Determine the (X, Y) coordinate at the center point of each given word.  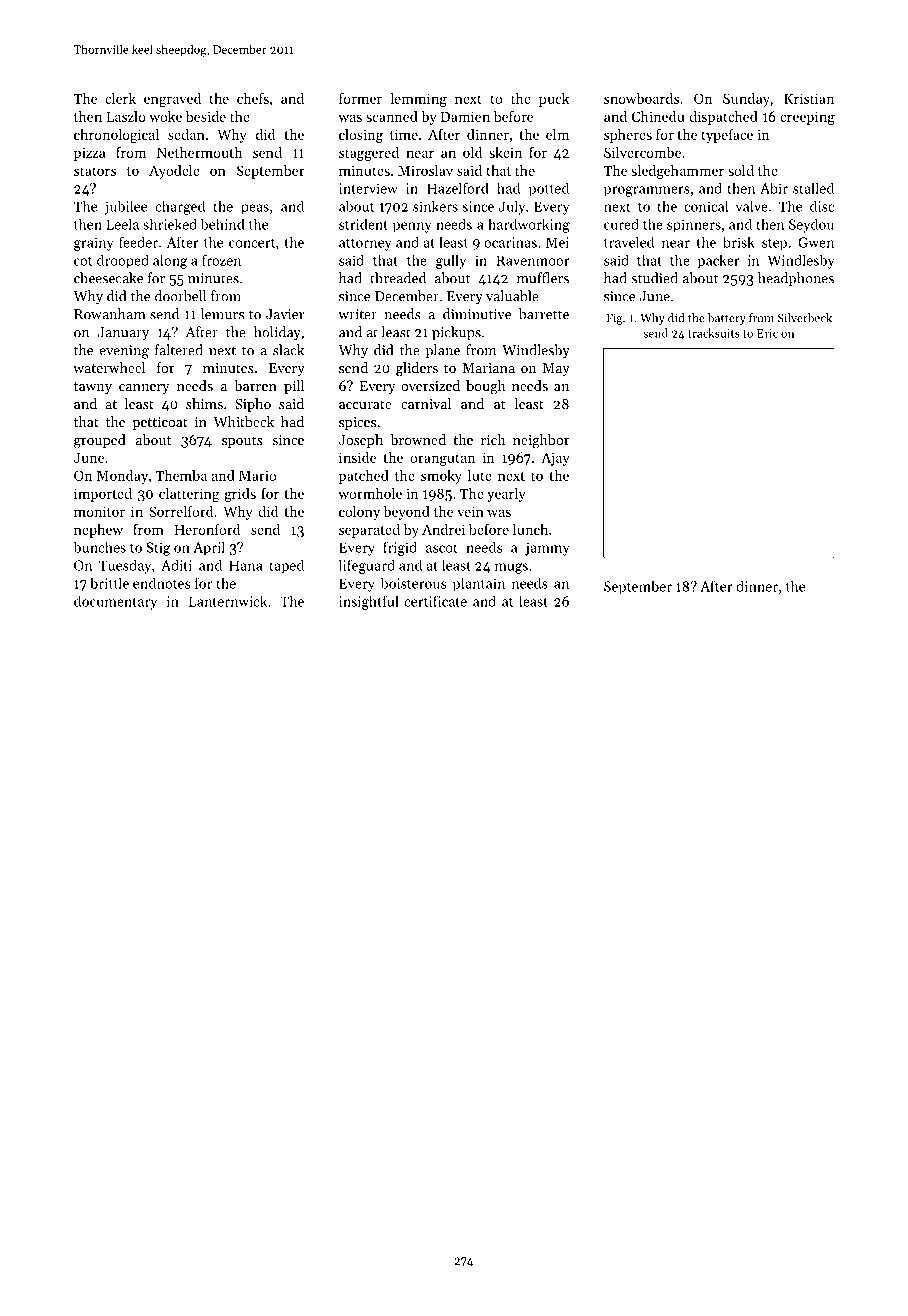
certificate (436, 601)
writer (357, 314)
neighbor (541, 441)
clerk (120, 98)
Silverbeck (805, 318)
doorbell (180, 296)
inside (357, 457)
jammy (547, 549)
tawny (93, 388)
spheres (628, 136)
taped (286, 566)
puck (554, 100)
